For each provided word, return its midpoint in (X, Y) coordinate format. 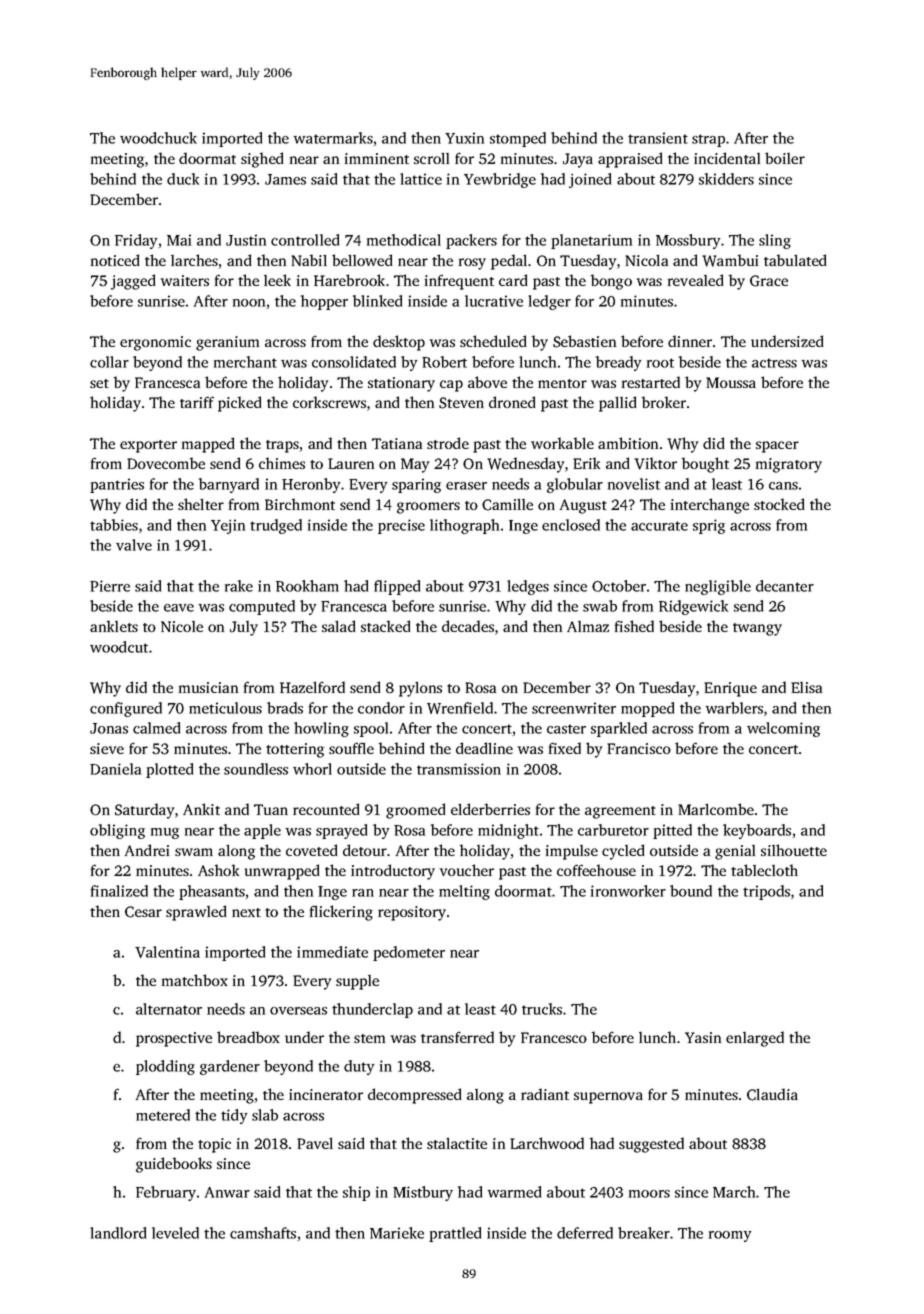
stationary (401, 384)
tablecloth (764, 870)
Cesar (143, 912)
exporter (148, 446)
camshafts (263, 1233)
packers (471, 241)
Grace (769, 281)
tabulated (795, 260)
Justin (246, 240)
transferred (457, 1037)
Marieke (397, 1233)
